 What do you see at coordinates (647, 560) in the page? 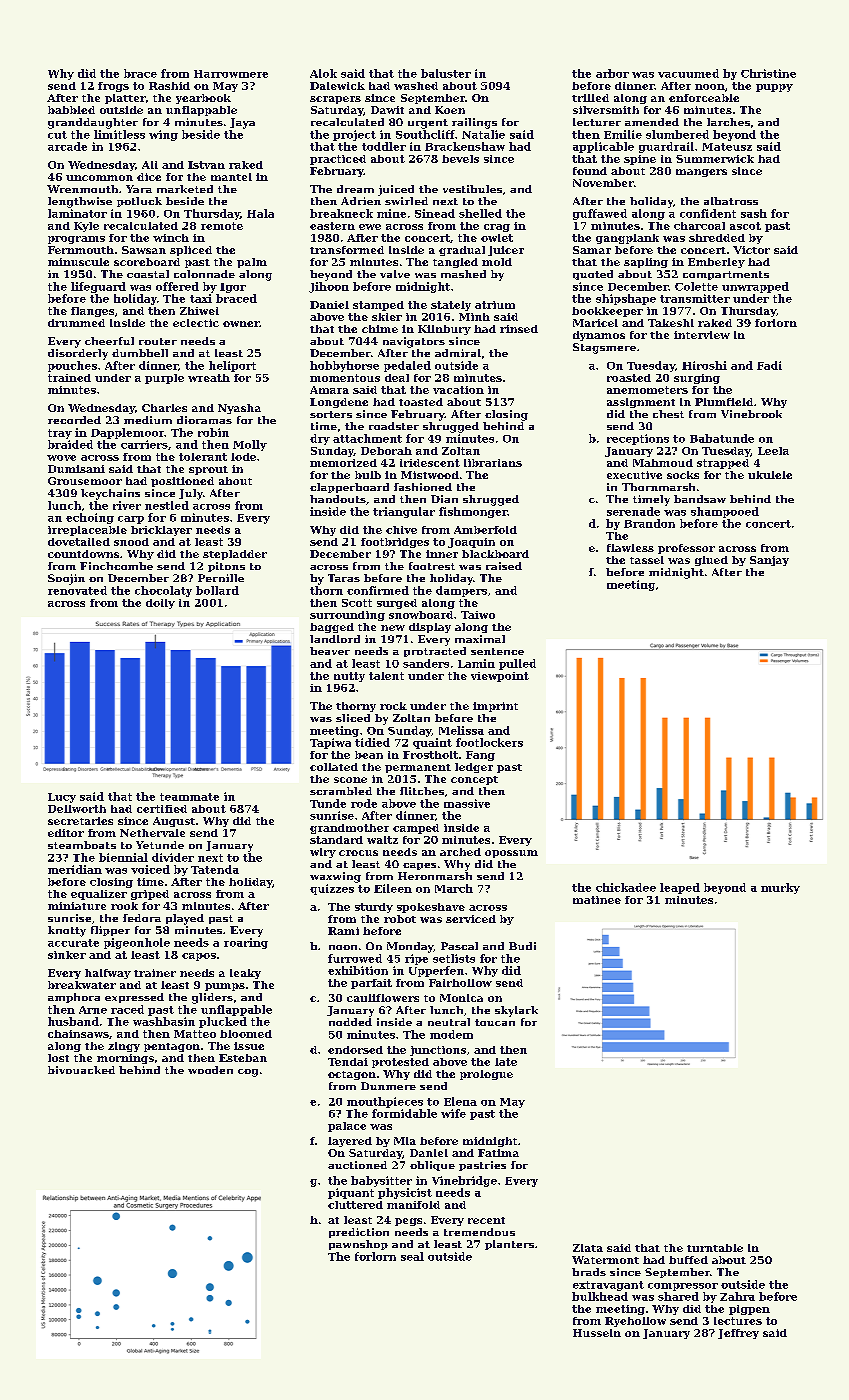
I see `tassel` at bounding box center [647, 560].
